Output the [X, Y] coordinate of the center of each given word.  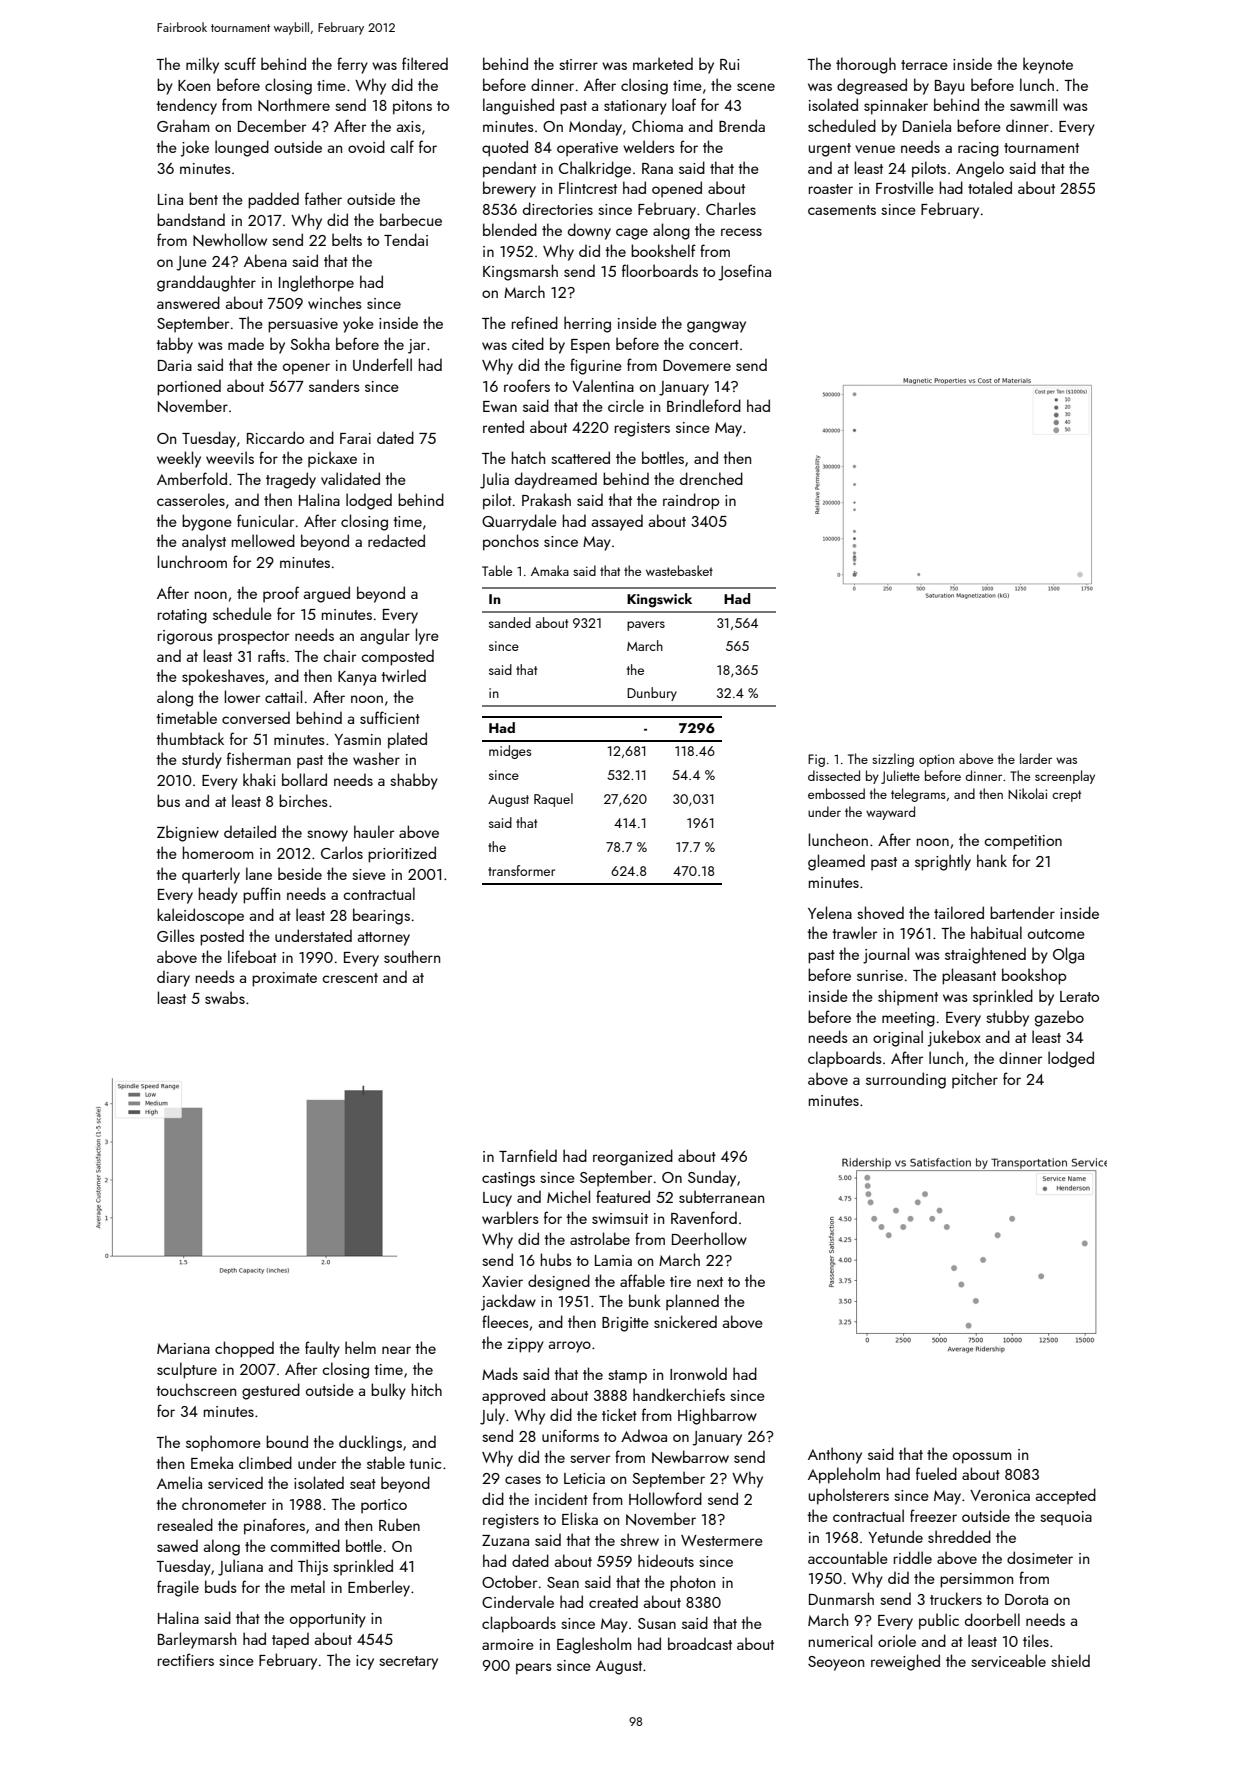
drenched [711, 478]
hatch [528, 457]
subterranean [721, 1196]
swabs [225, 997]
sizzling [893, 760]
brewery [509, 189]
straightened [985, 955]
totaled [990, 187]
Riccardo [275, 437]
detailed [250, 831]
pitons [412, 107]
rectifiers [186, 1659]
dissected [834, 775]
